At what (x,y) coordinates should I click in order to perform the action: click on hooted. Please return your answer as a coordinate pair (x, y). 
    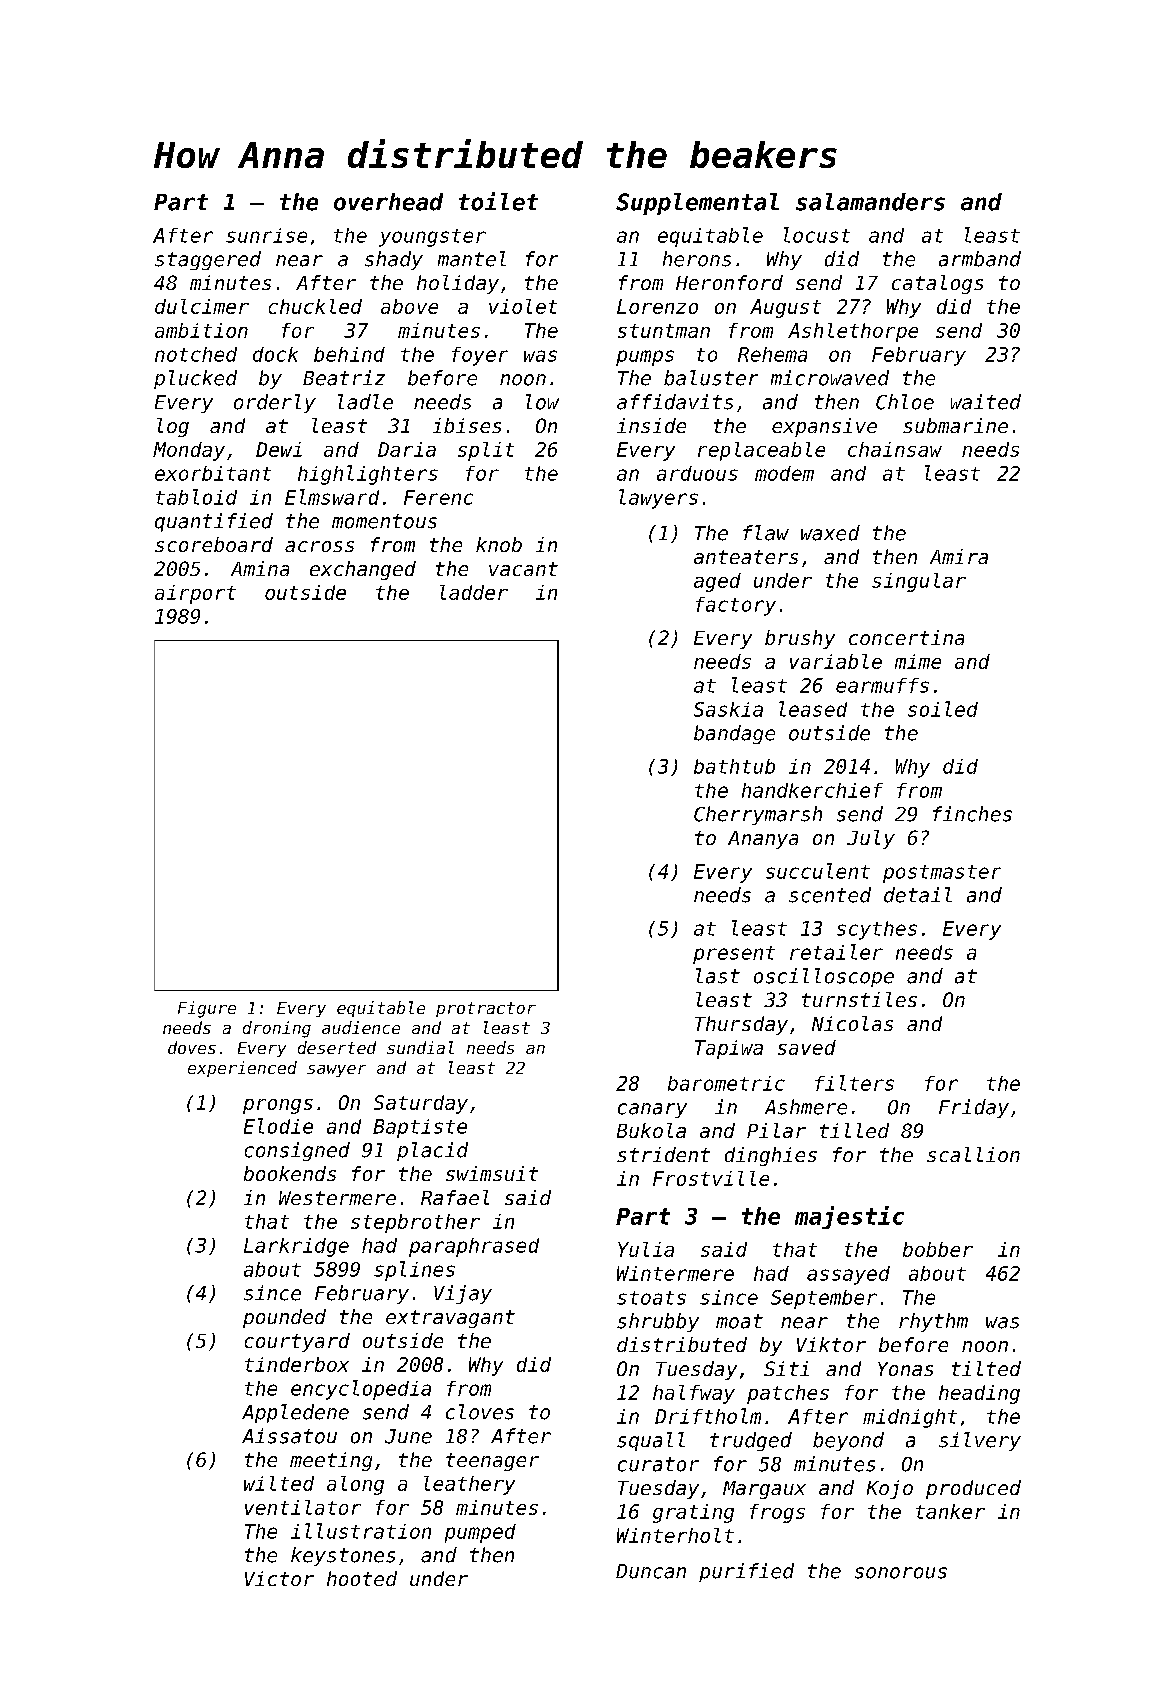
    Looking at the image, I should click on (362, 1578).
